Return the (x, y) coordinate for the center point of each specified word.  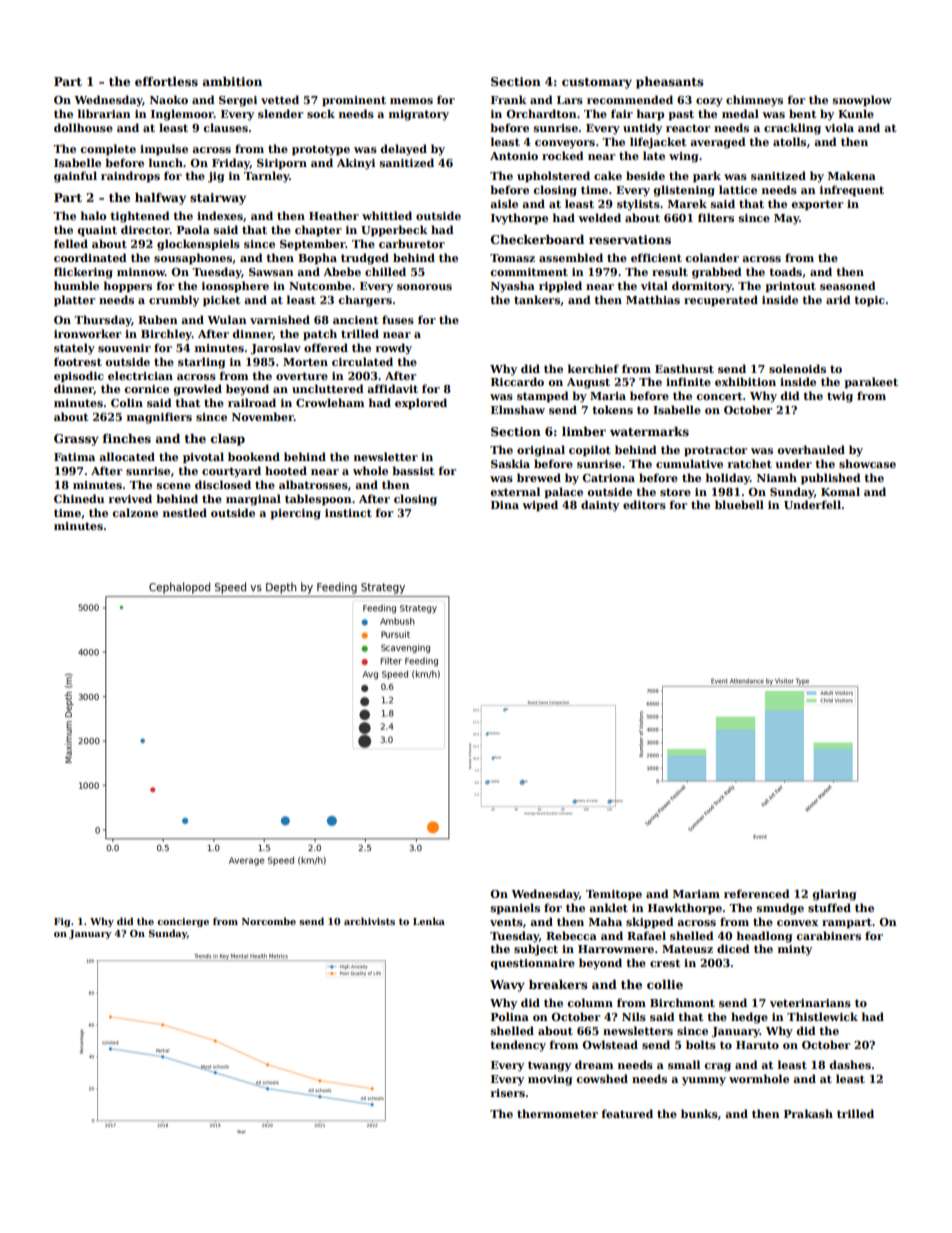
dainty (600, 506)
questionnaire (532, 964)
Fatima (74, 457)
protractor (715, 451)
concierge (183, 922)
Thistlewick (822, 1016)
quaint (97, 231)
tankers (537, 299)
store (675, 492)
